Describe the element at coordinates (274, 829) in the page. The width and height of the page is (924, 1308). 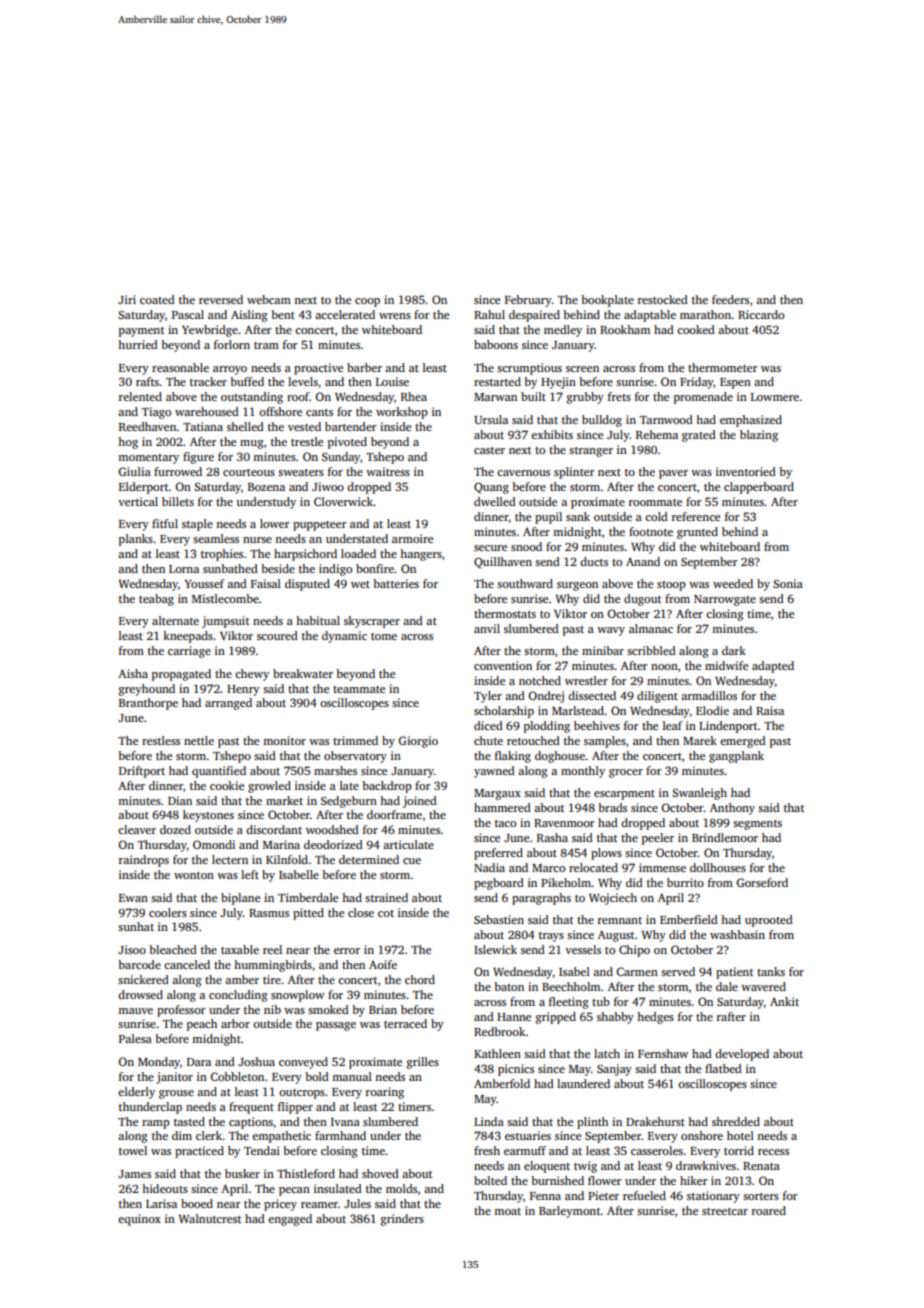
I see `discordant` at that location.
